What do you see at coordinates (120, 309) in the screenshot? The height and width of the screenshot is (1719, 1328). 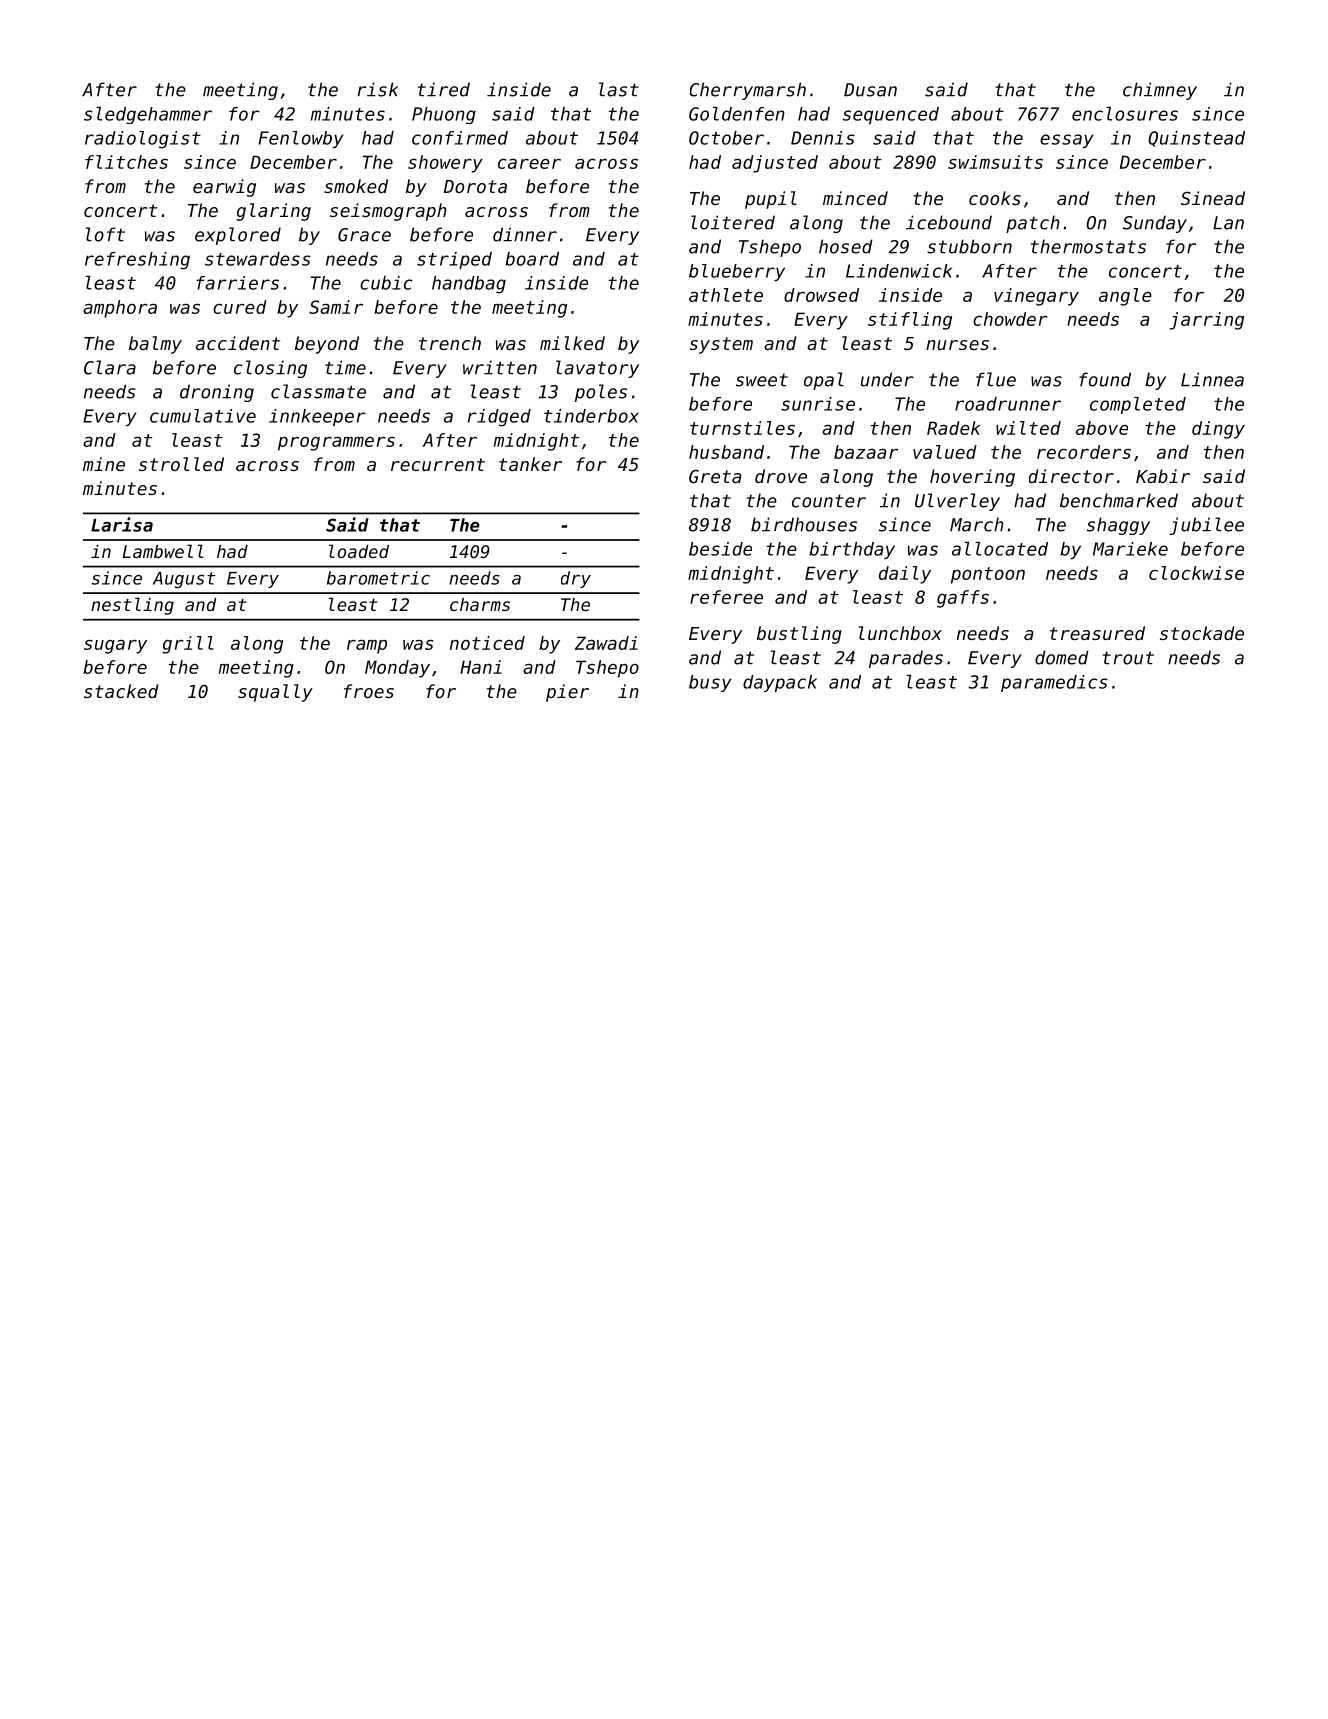 I see `amphora` at bounding box center [120, 309].
